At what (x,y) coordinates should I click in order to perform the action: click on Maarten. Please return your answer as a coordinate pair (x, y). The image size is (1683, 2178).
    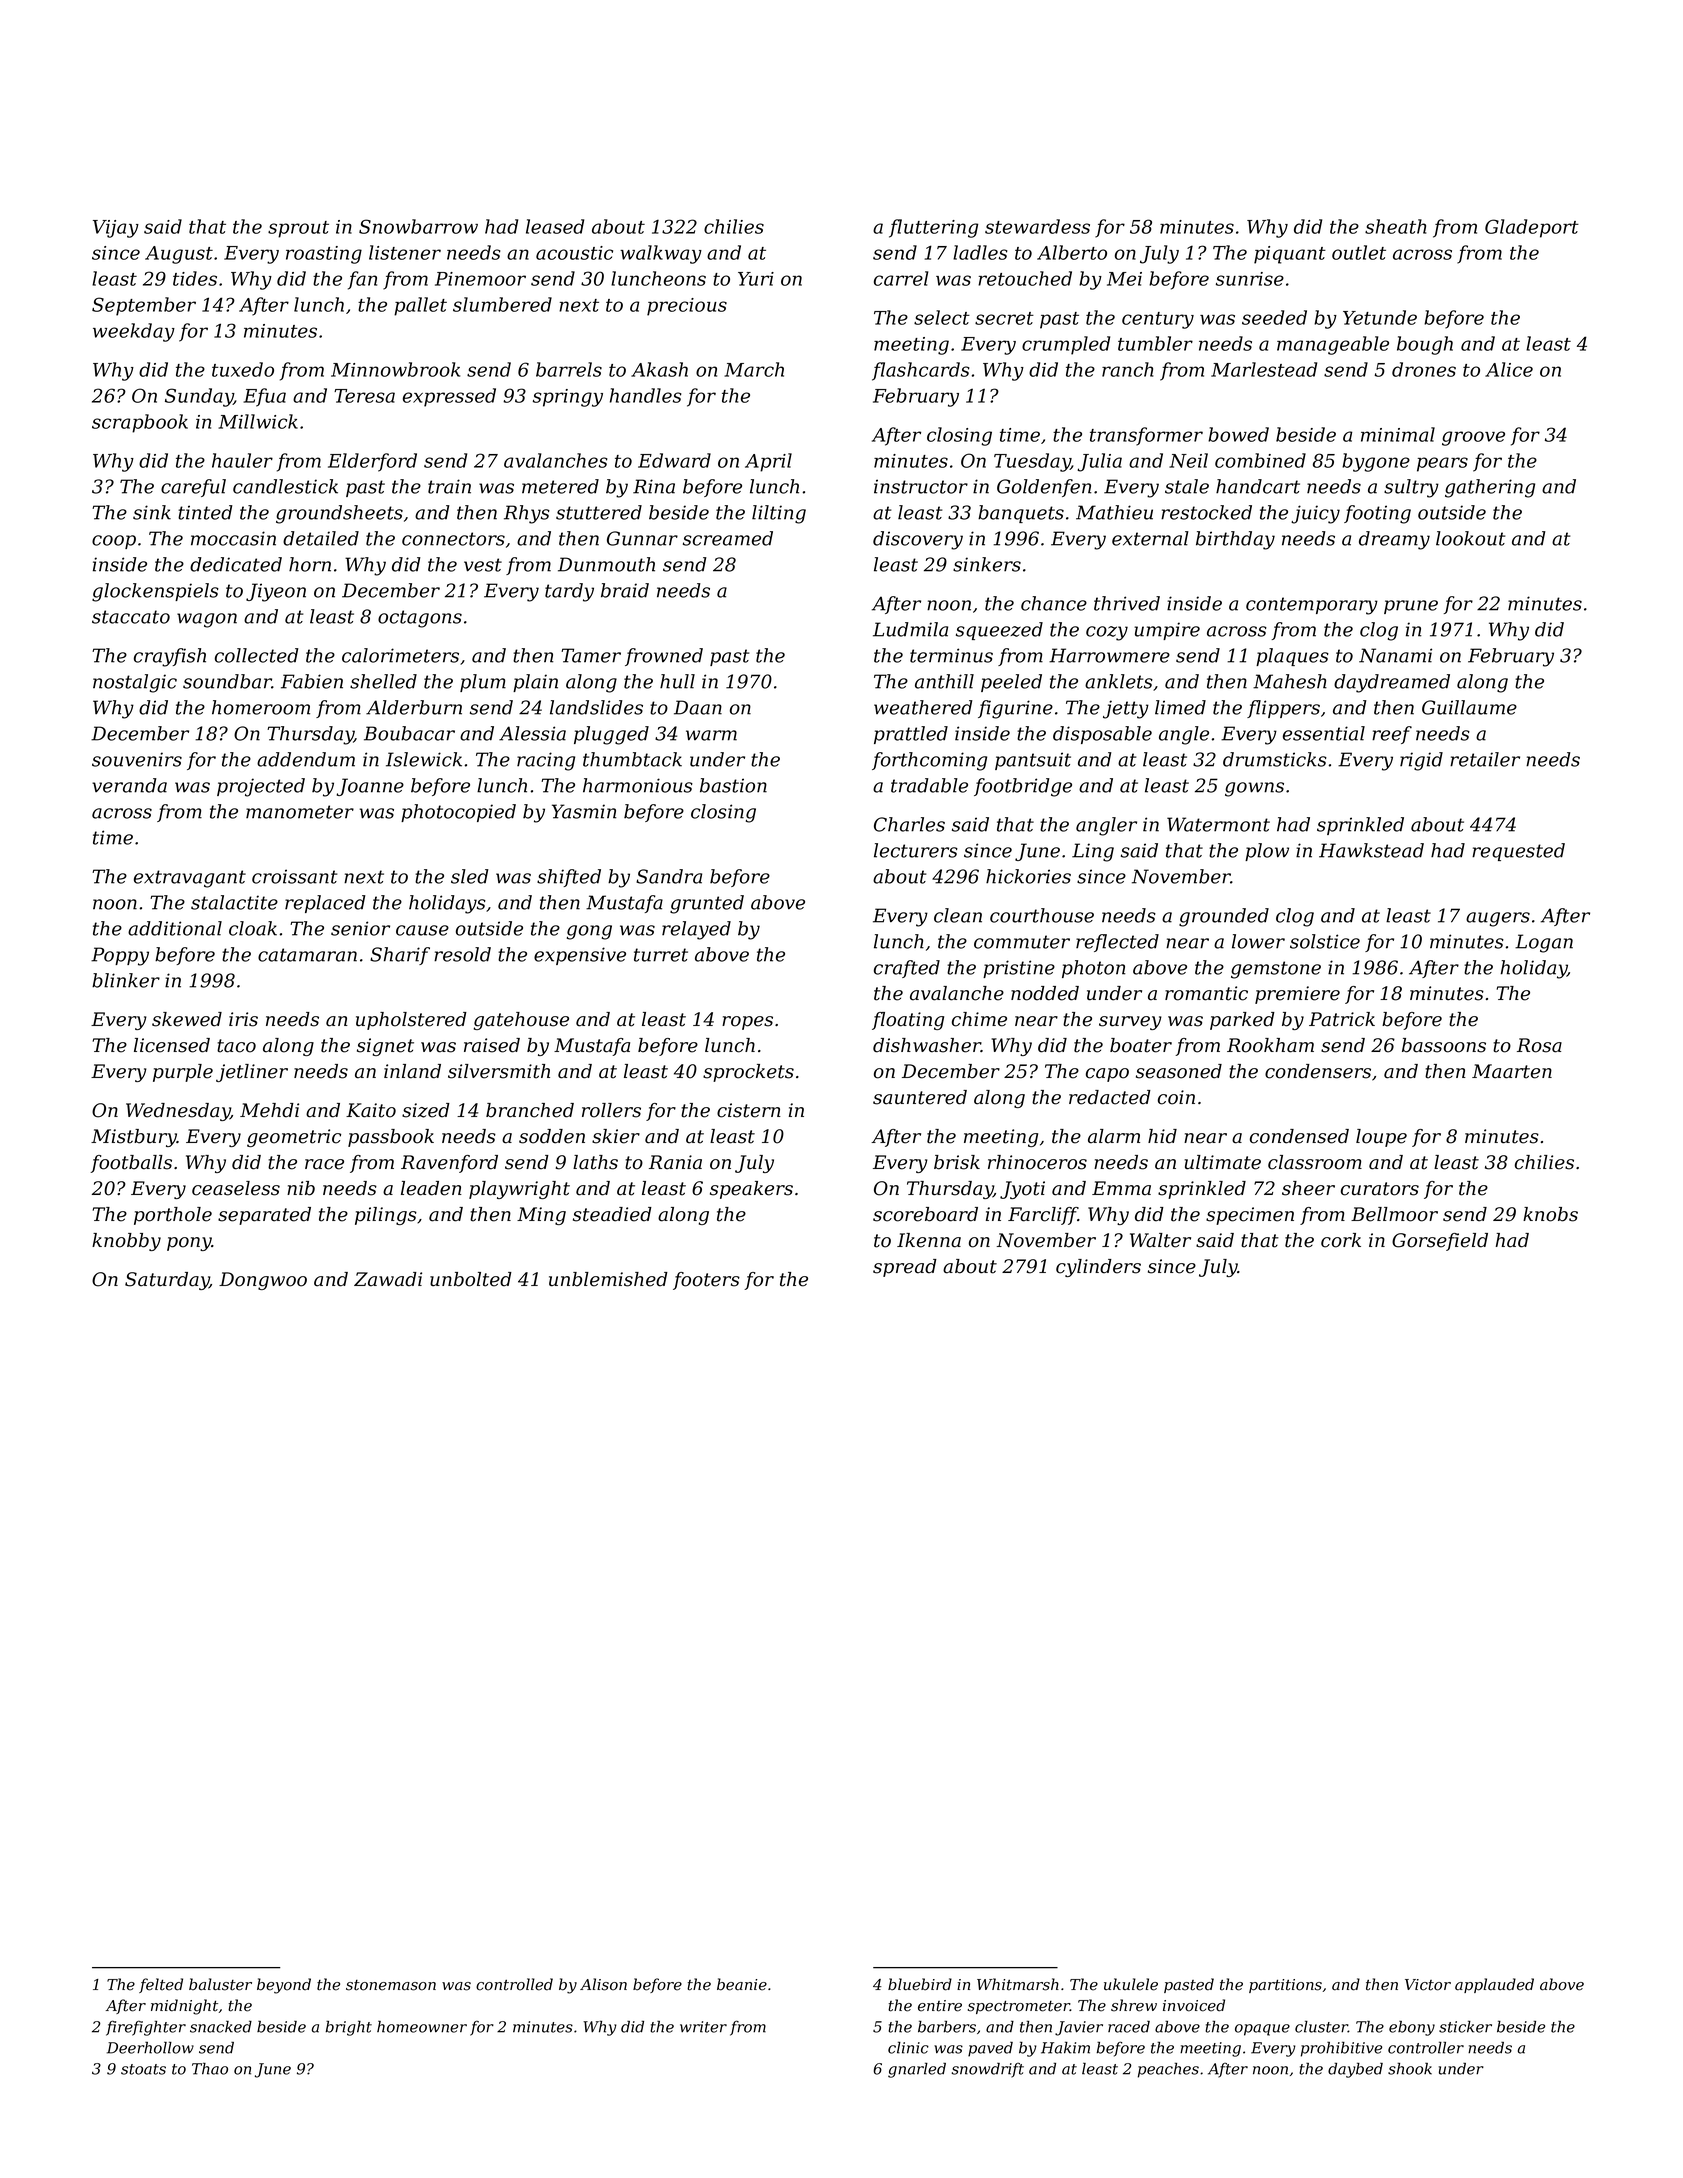
    Looking at the image, I should click on (1512, 1071).
